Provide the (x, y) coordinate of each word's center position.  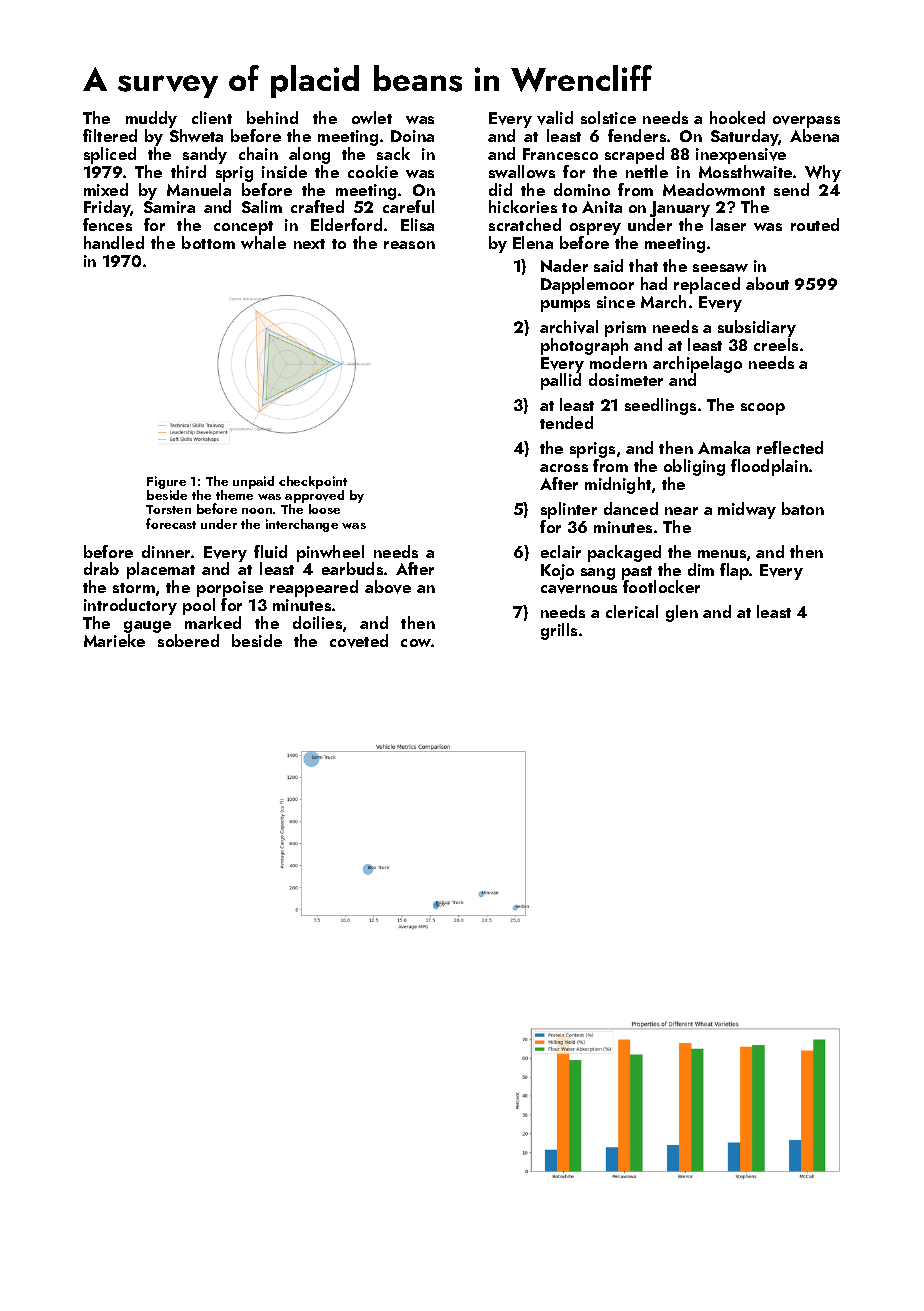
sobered (188, 640)
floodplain (769, 467)
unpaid (253, 482)
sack (393, 153)
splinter (569, 510)
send (791, 189)
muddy (151, 119)
